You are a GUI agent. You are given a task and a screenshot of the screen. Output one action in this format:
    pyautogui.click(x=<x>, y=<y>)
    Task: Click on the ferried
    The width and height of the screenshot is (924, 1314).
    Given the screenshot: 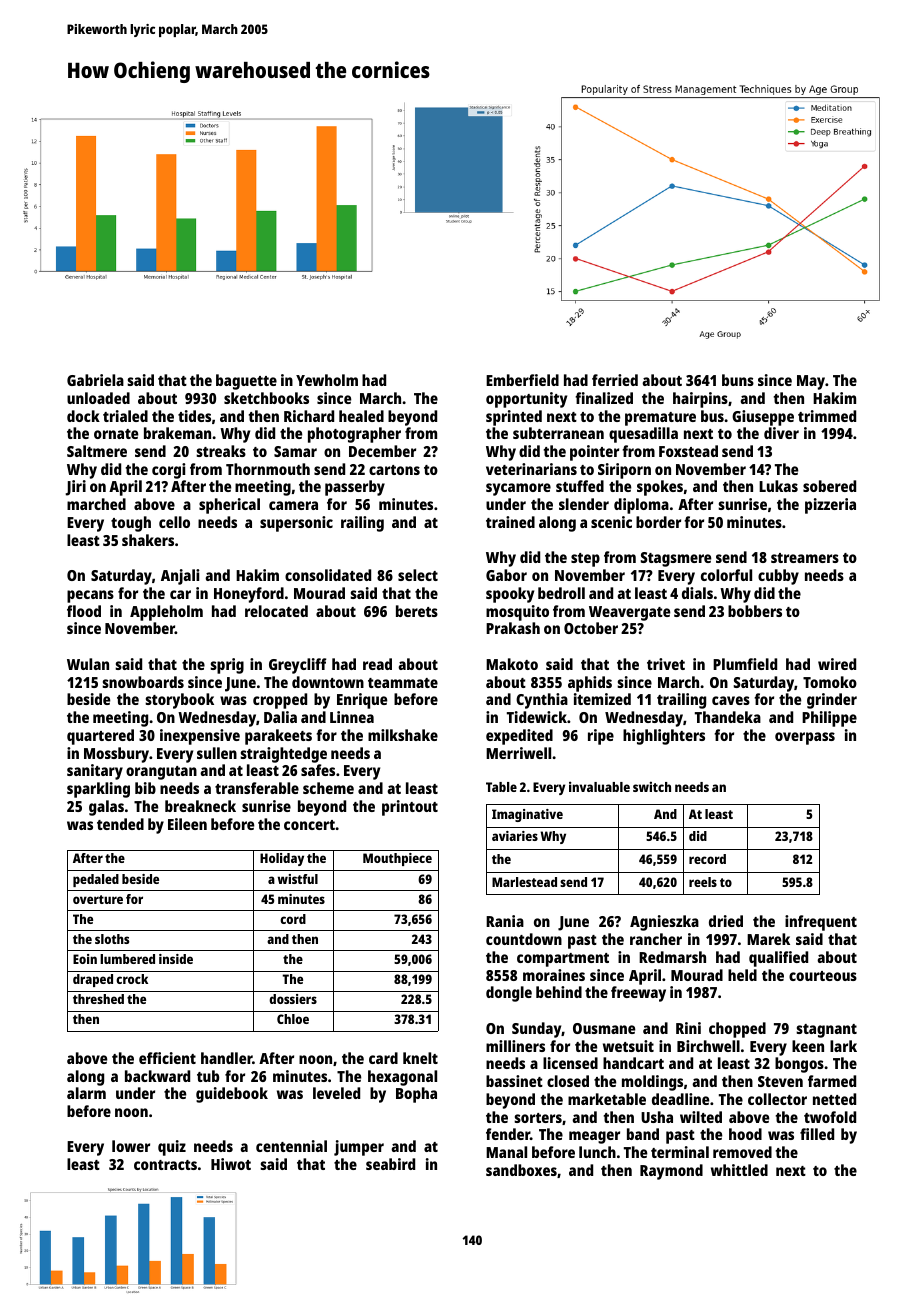 What is the action you would take?
    pyautogui.click(x=615, y=380)
